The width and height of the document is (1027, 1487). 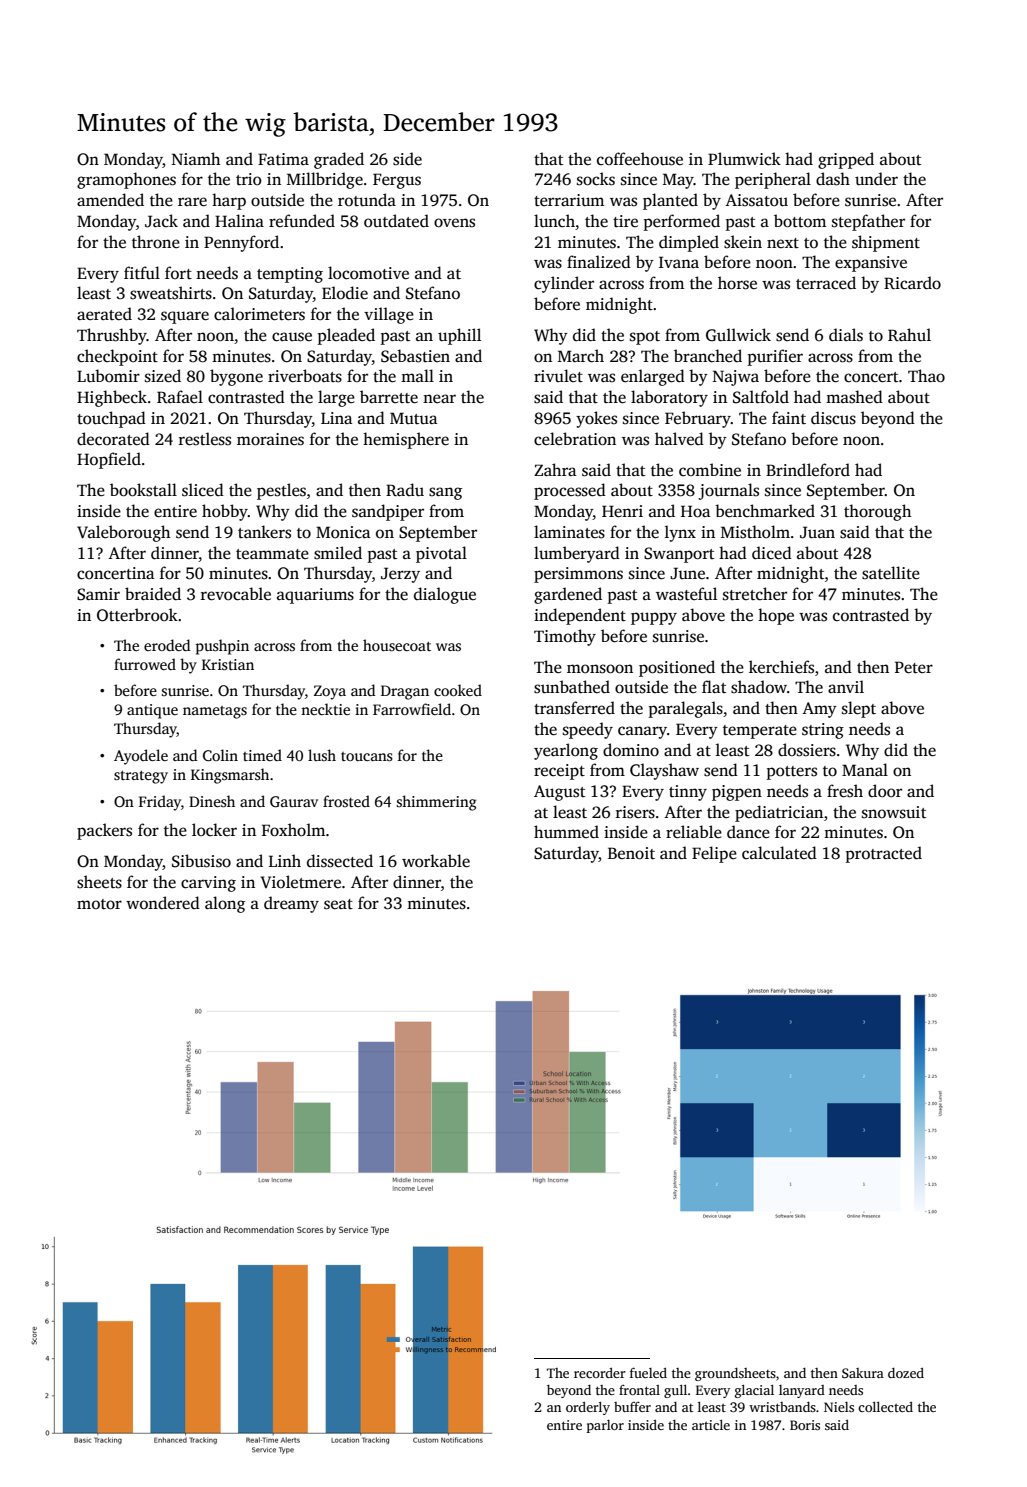 I want to click on dreamy, so click(x=291, y=904).
